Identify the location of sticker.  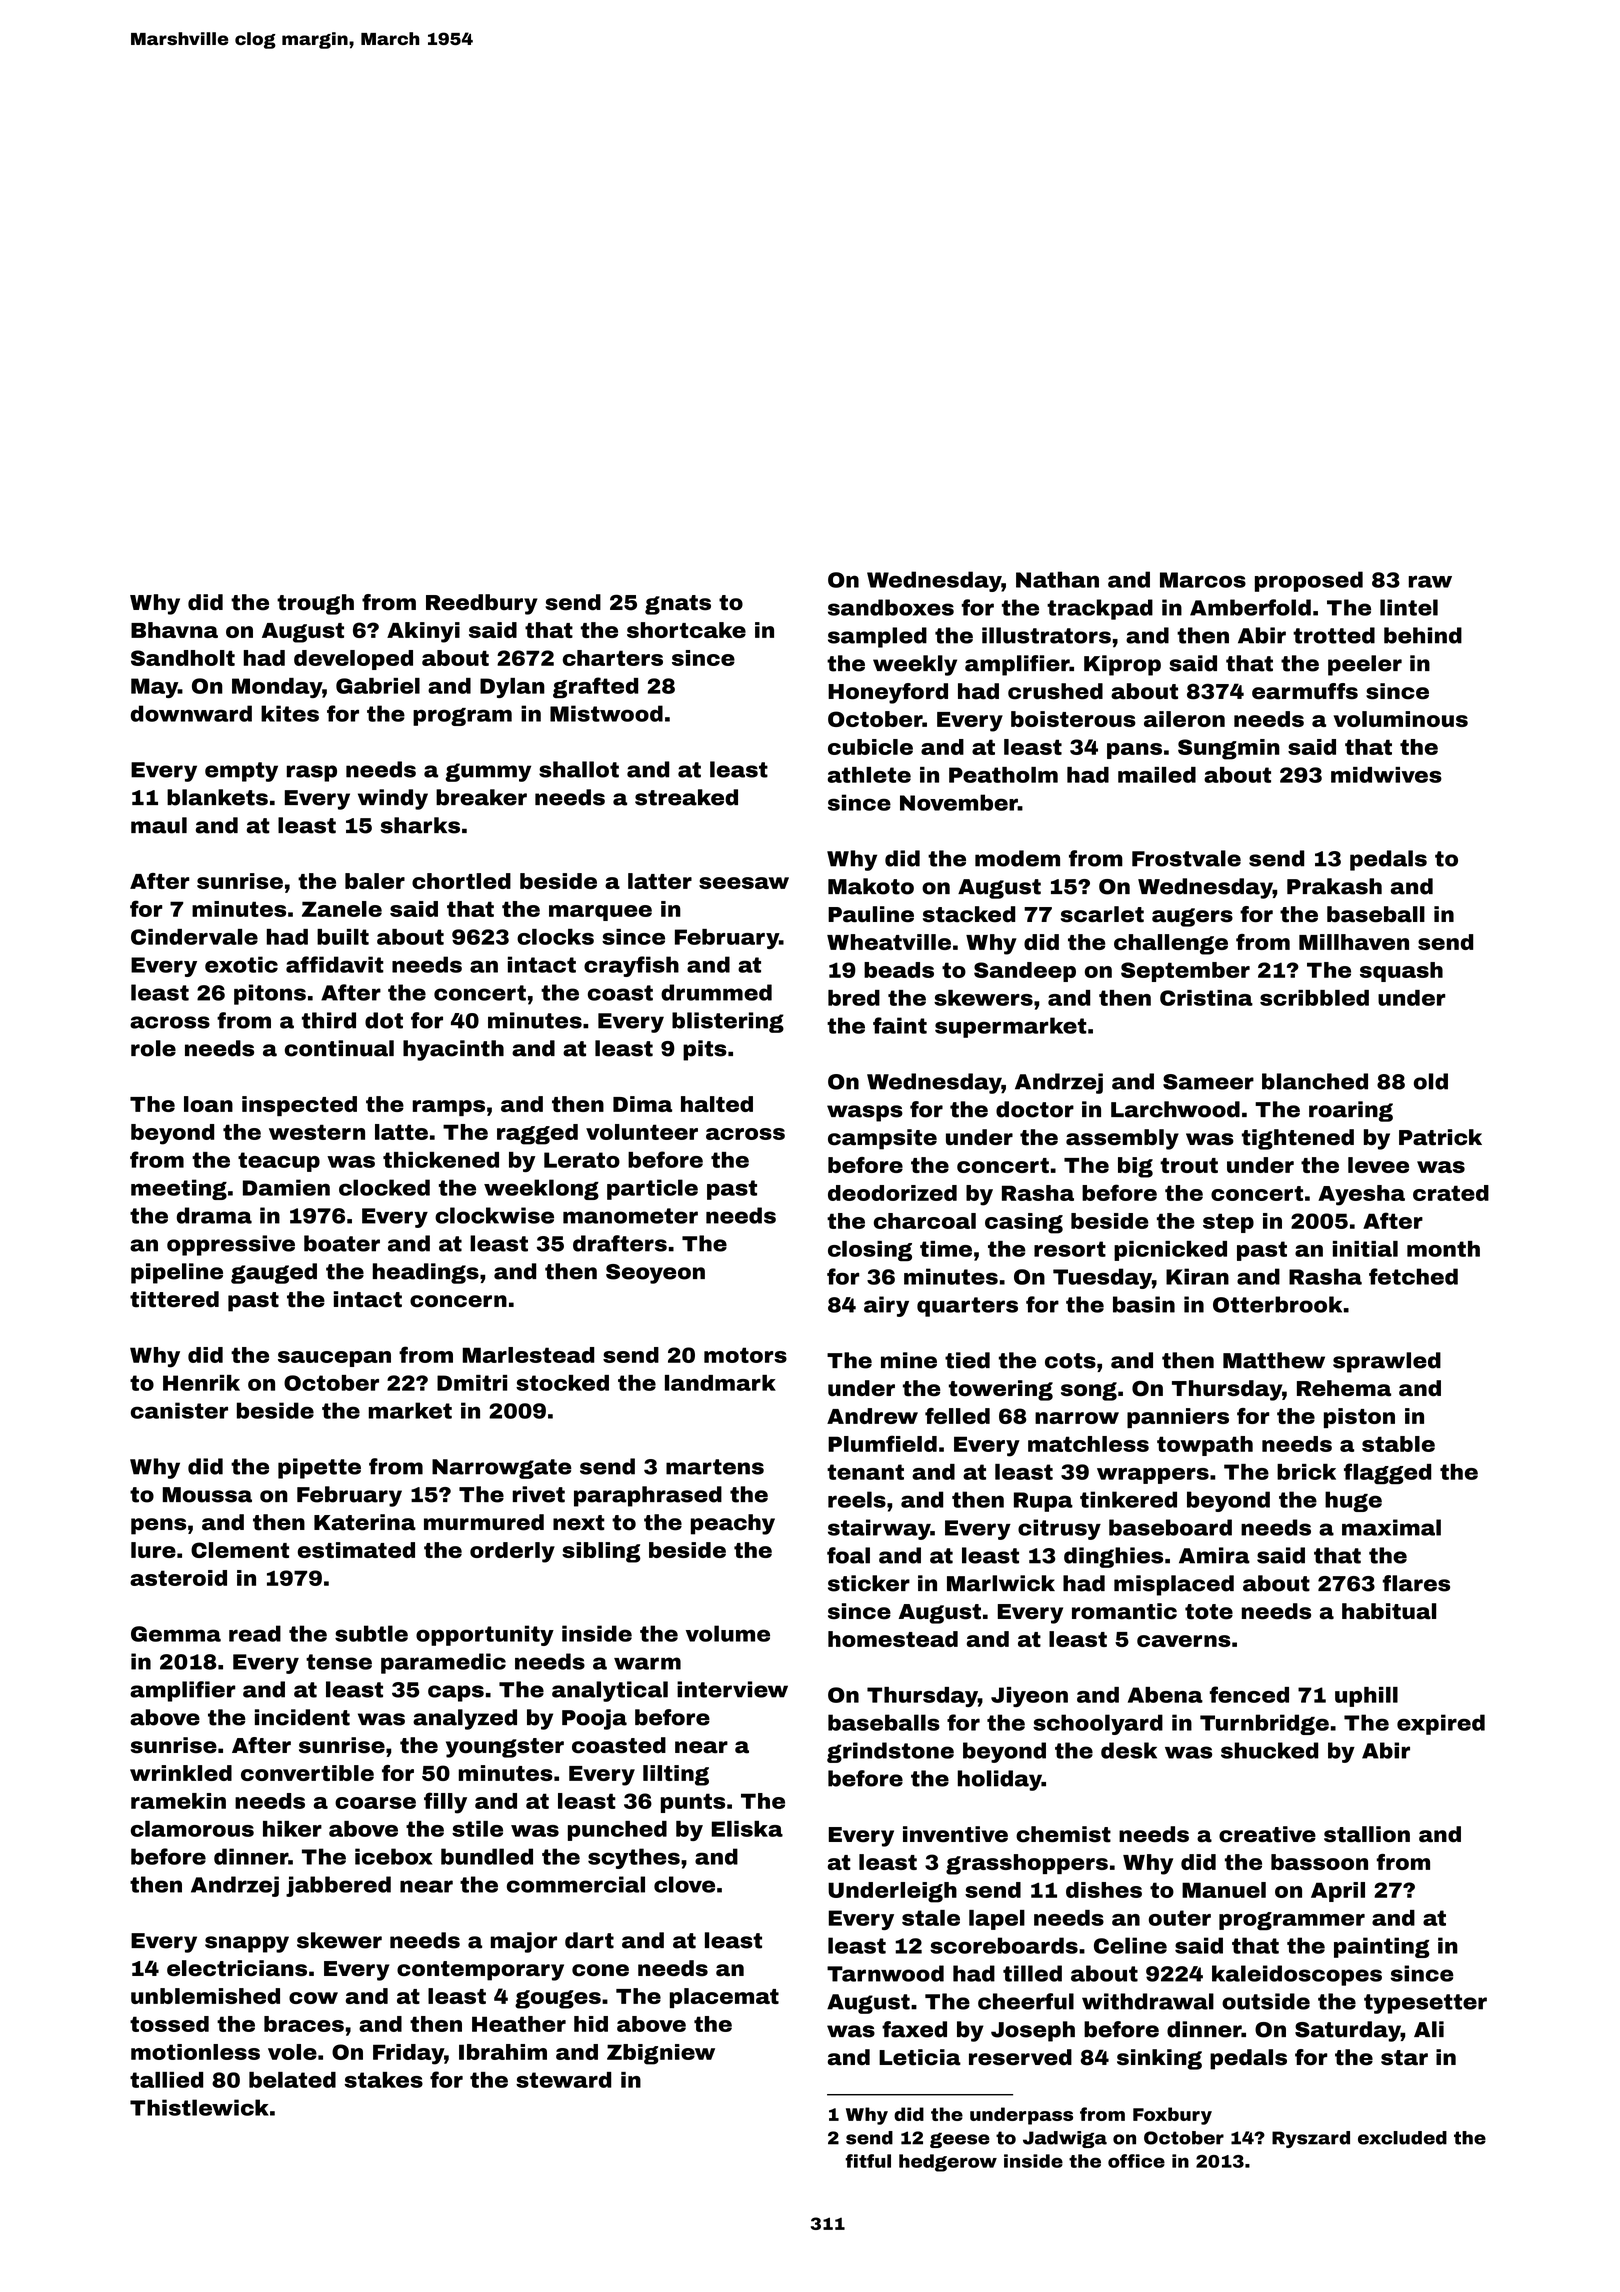
(869, 1583).
